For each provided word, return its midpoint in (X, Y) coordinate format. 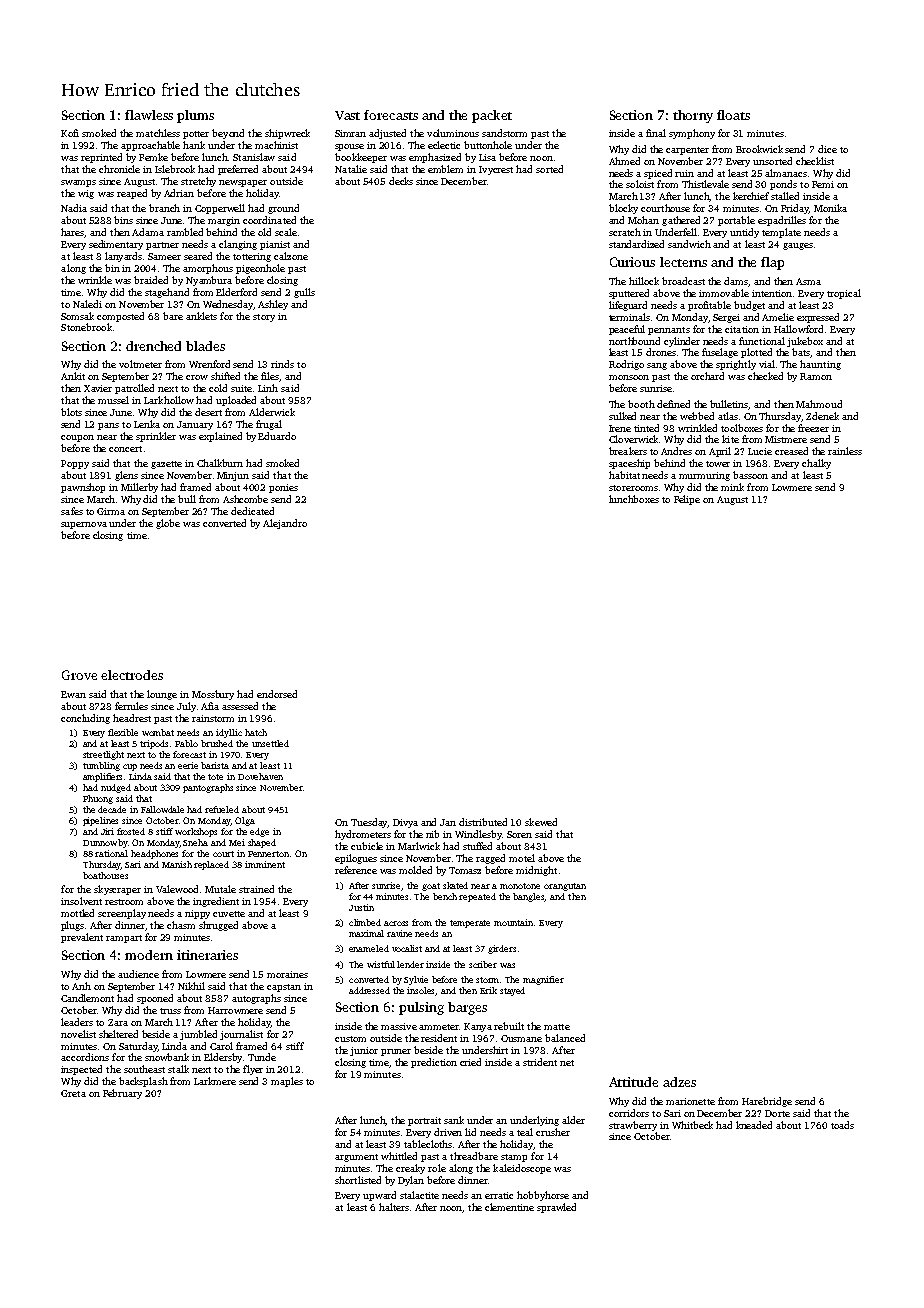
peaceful (627, 330)
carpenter (687, 151)
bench (445, 896)
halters (394, 1207)
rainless (845, 451)
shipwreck (287, 134)
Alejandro (285, 524)
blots (71, 412)
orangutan (565, 887)
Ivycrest (496, 170)
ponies (283, 488)
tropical (844, 294)
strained (256, 889)
